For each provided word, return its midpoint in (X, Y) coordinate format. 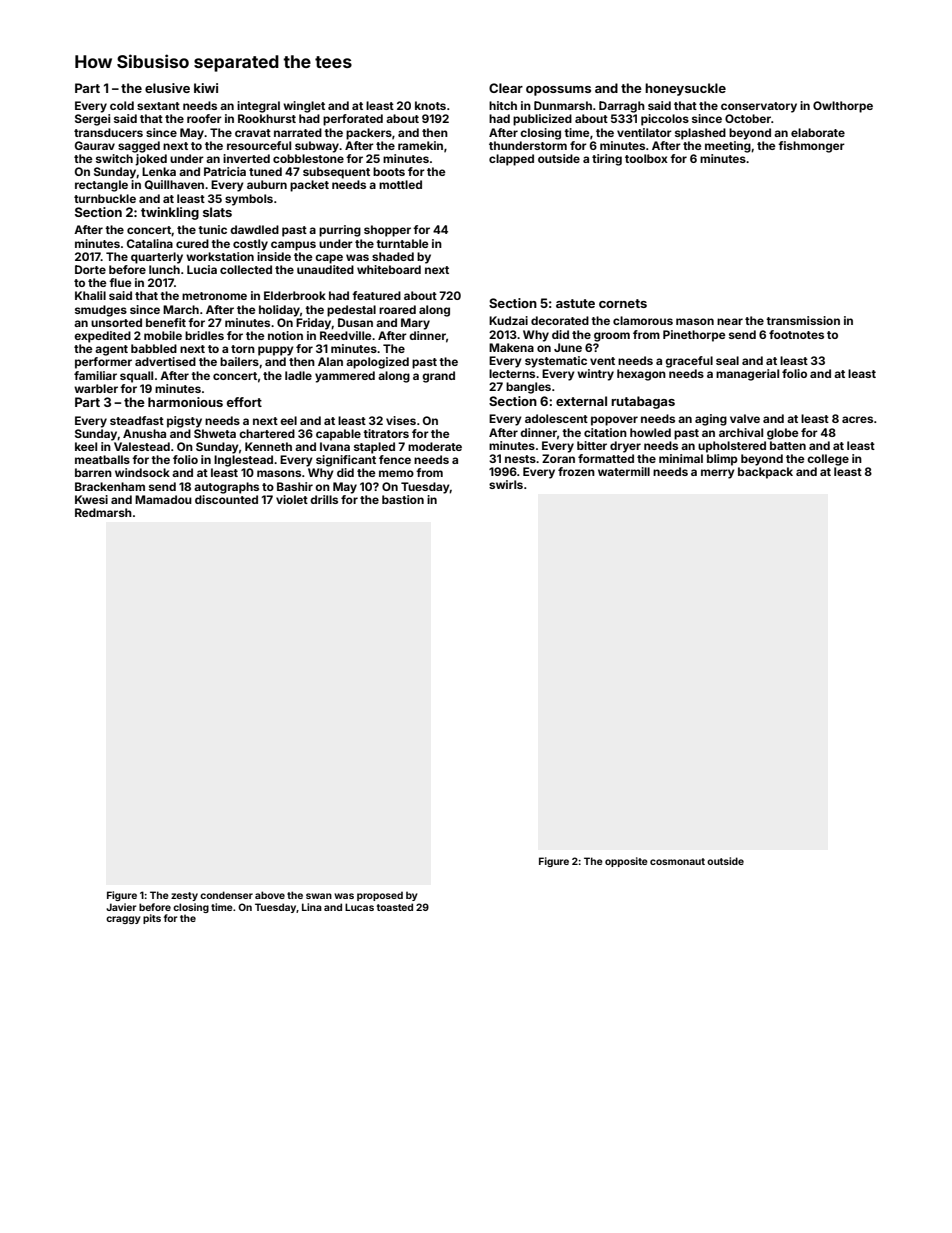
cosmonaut (677, 861)
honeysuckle (685, 89)
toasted (395, 907)
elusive (167, 88)
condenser (226, 895)
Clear (506, 88)
